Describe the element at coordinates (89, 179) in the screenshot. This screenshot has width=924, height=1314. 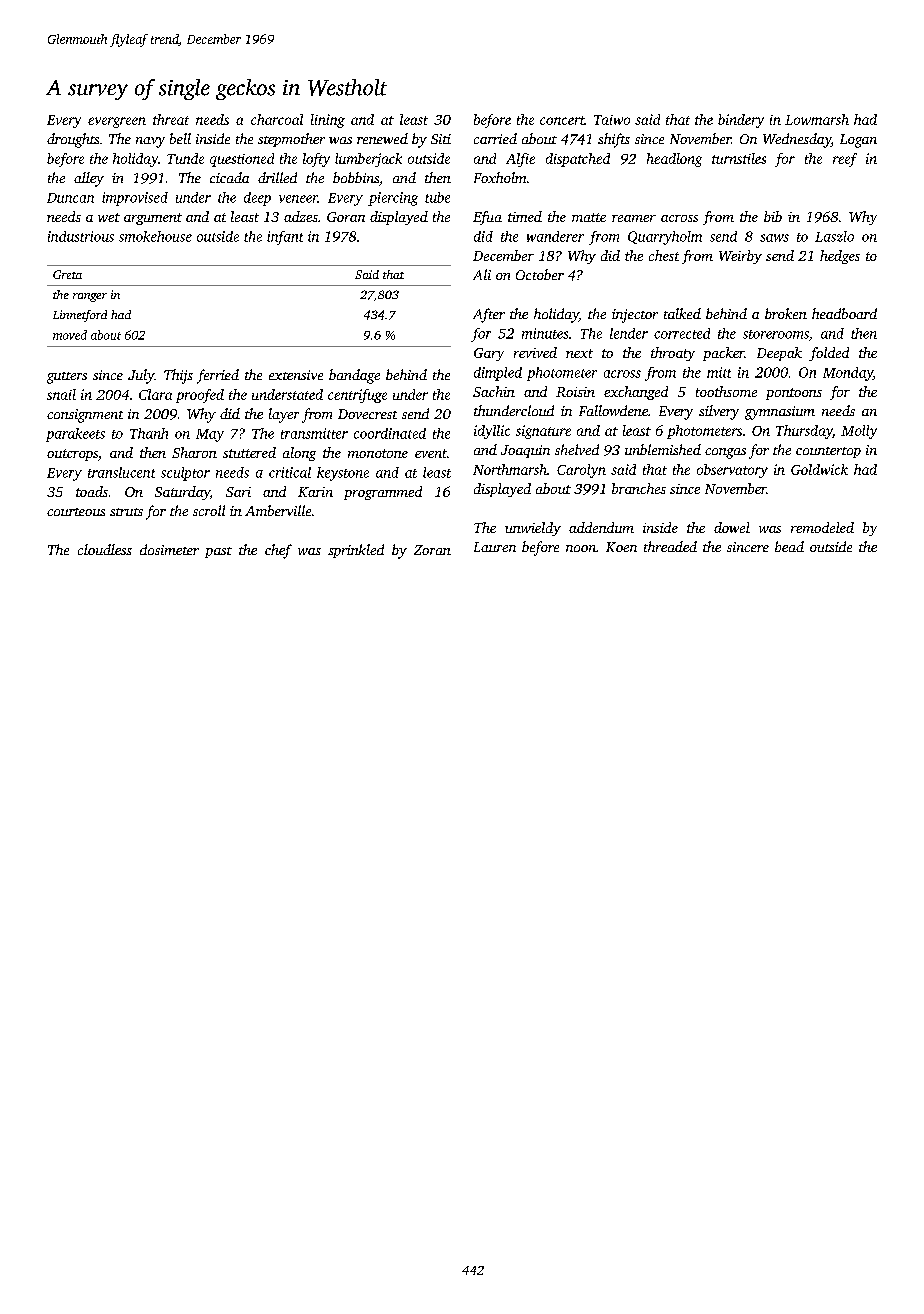
I see `alley` at that location.
